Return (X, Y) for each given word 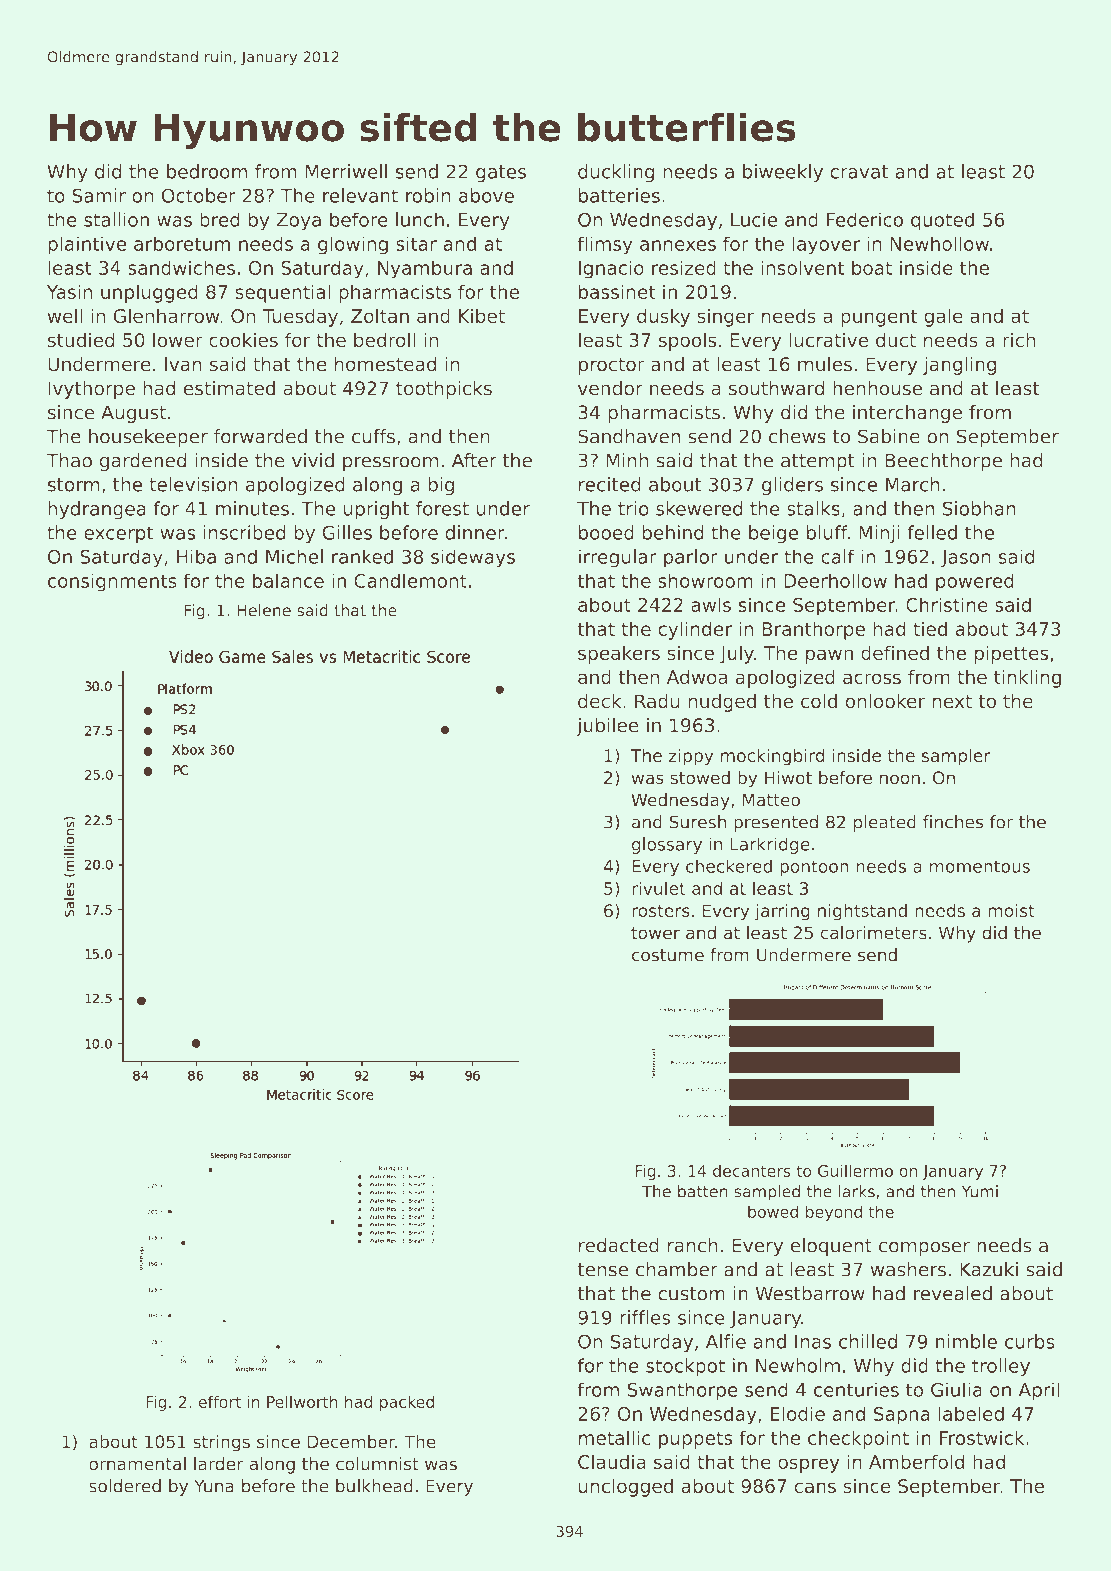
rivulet (658, 888)
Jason (966, 559)
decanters (752, 1171)
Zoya (298, 222)
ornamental (137, 1464)
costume (667, 955)
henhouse (877, 388)
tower (655, 933)
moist (1011, 910)
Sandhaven (629, 436)
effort (219, 1401)
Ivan (183, 364)
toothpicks (444, 390)
